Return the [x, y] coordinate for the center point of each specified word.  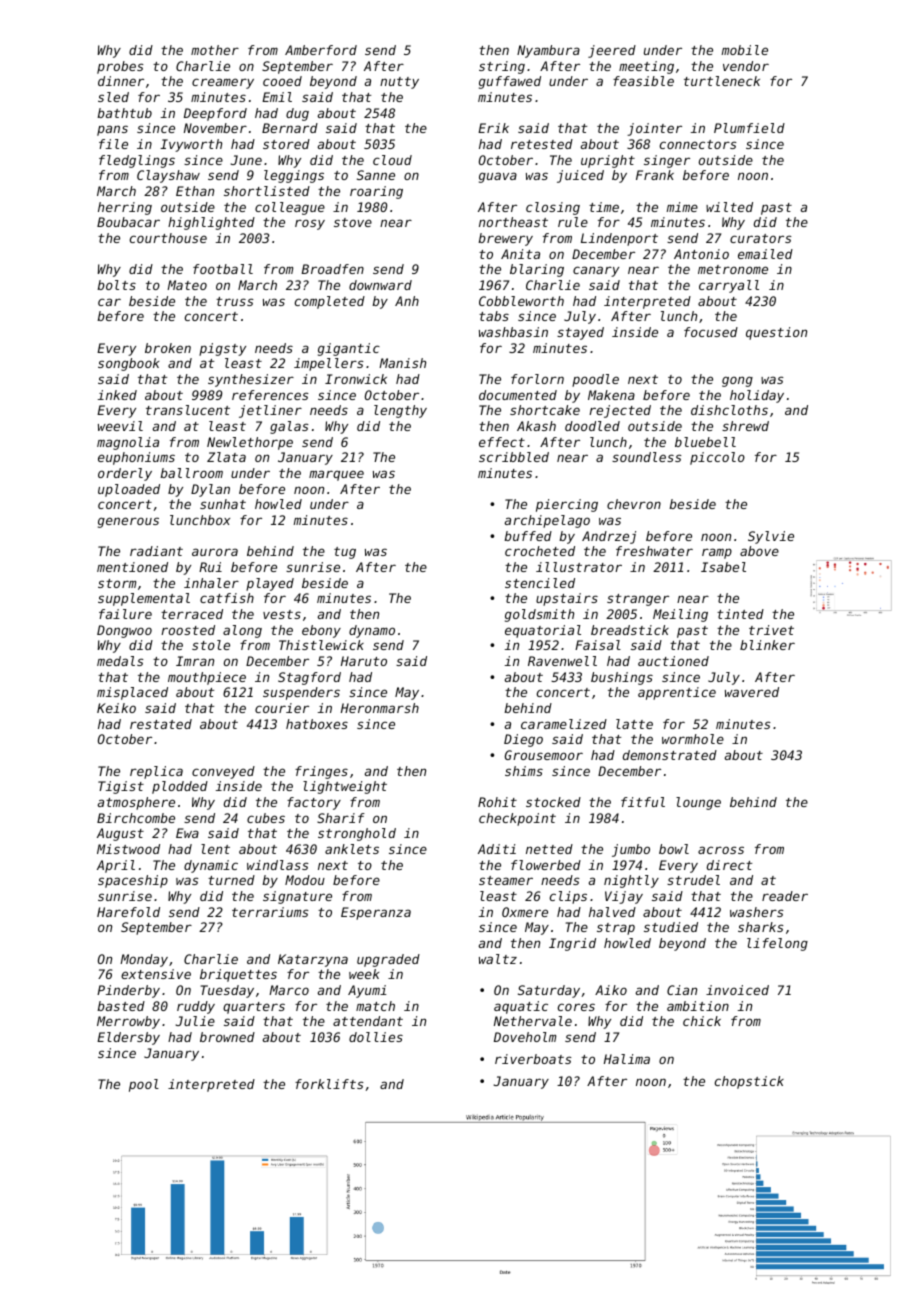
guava [498, 177]
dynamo [372, 631]
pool [144, 1085]
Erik [493, 128]
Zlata [226, 457]
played [270, 584]
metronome [733, 269]
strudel [693, 880]
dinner [121, 81]
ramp [717, 553]
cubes [266, 818]
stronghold [357, 834]
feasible [643, 81]
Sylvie [771, 537]
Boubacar [128, 222]
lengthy [400, 411]
